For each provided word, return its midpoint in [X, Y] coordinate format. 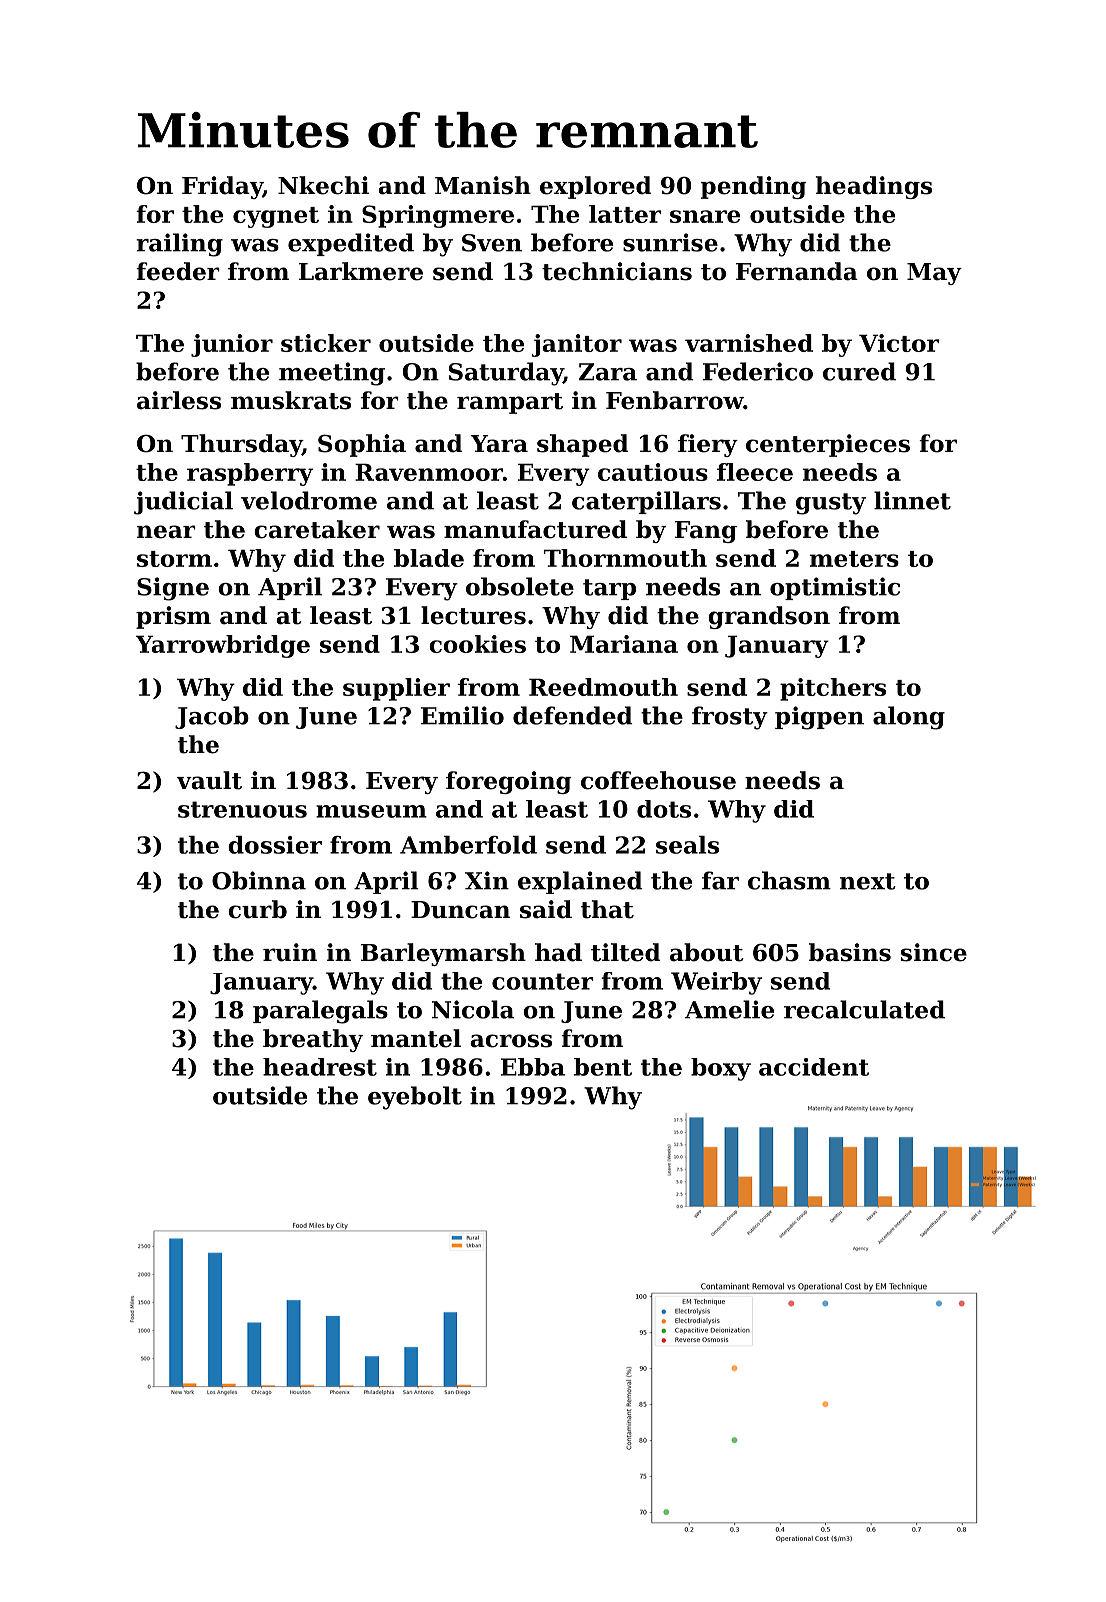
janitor [577, 345]
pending [754, 187]
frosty [730, 718]
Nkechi [323, 185]
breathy [313, 1040]
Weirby [716, 983]
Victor [899, 343]
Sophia [362, 445]
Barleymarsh [443, 954]
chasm [789, 880]
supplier [396, 689]
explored [596, 187]
